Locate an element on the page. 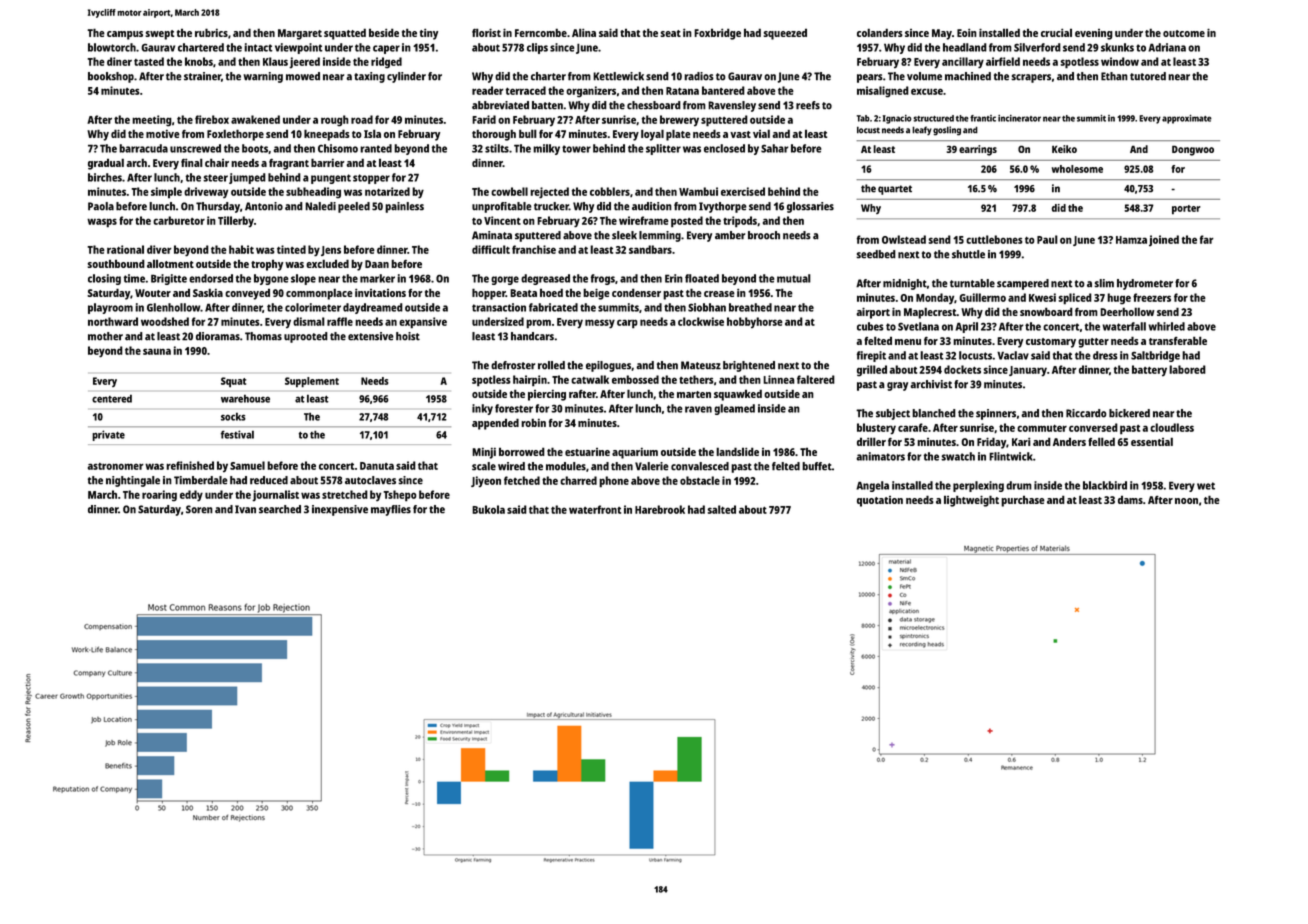 The width and height of the image is (1308, 924). mowed is located at coordinates (303, 76).
